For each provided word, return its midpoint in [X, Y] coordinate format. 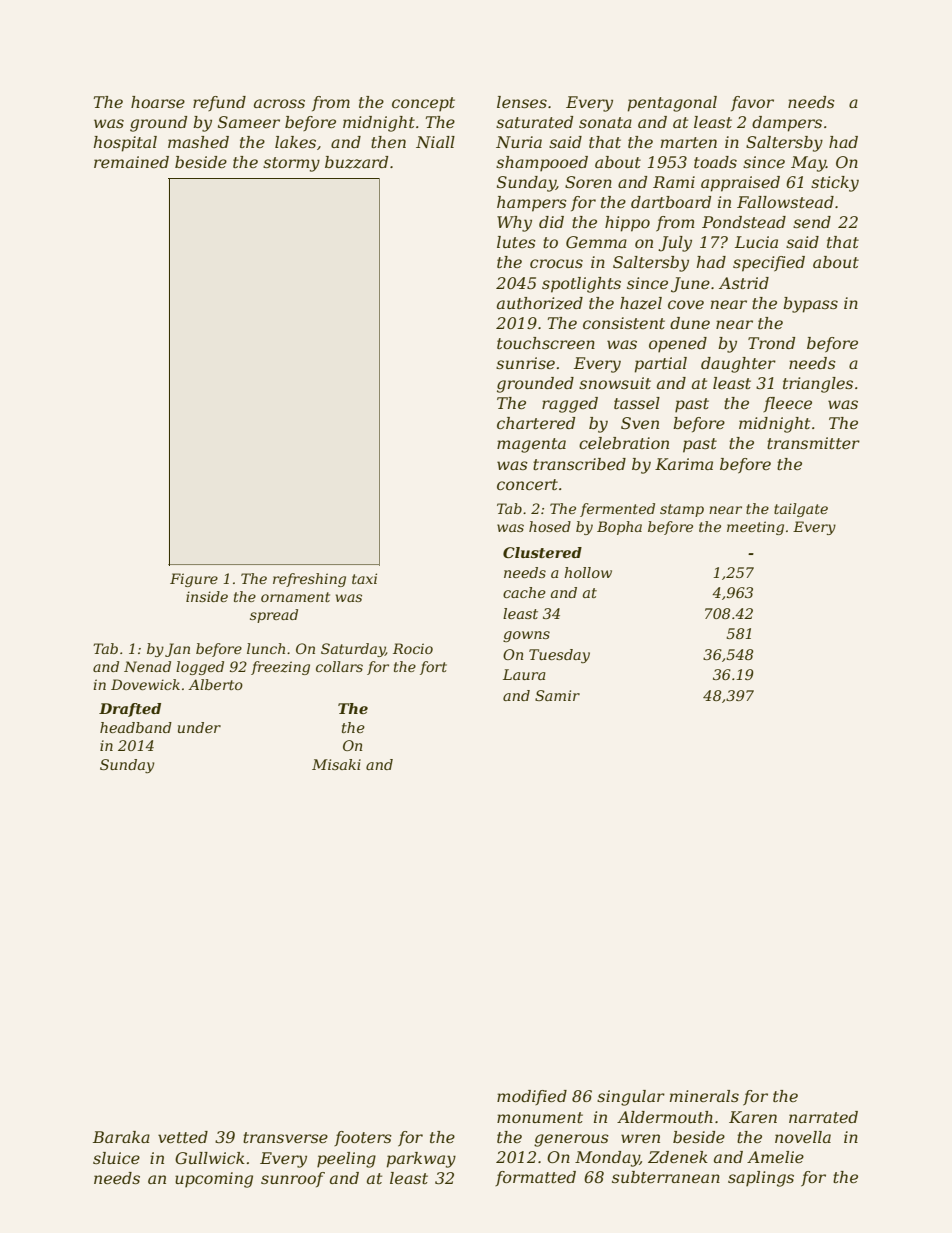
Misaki [336, 764]
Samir [557, 695]
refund [219, 103]
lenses [522, 102]
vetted [183, 1137]
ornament [295, 597]
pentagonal [672, 104]
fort [433, 668]
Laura [524, 674]
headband [136, 727]
